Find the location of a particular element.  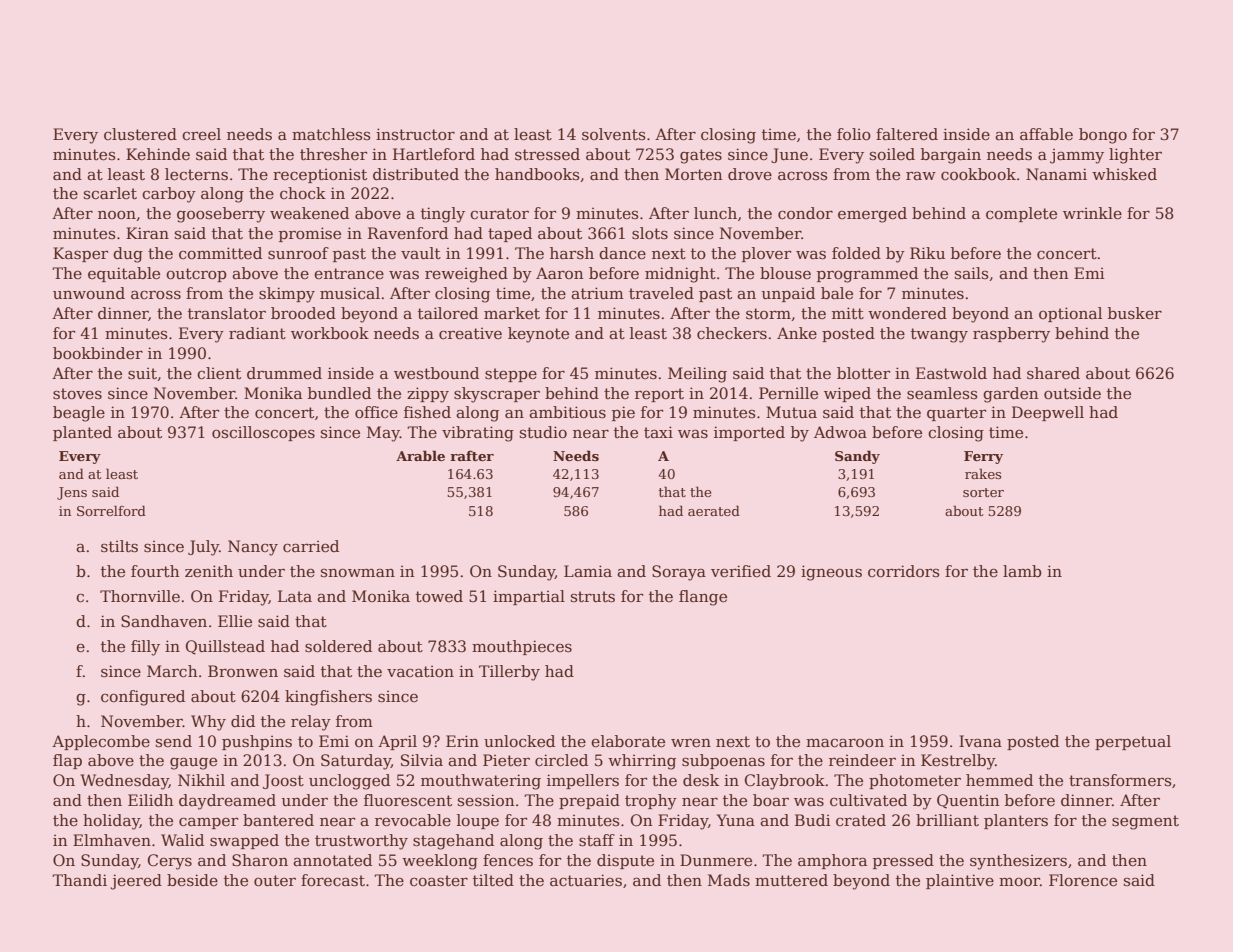

raw is located at coordinates (921, 176).
